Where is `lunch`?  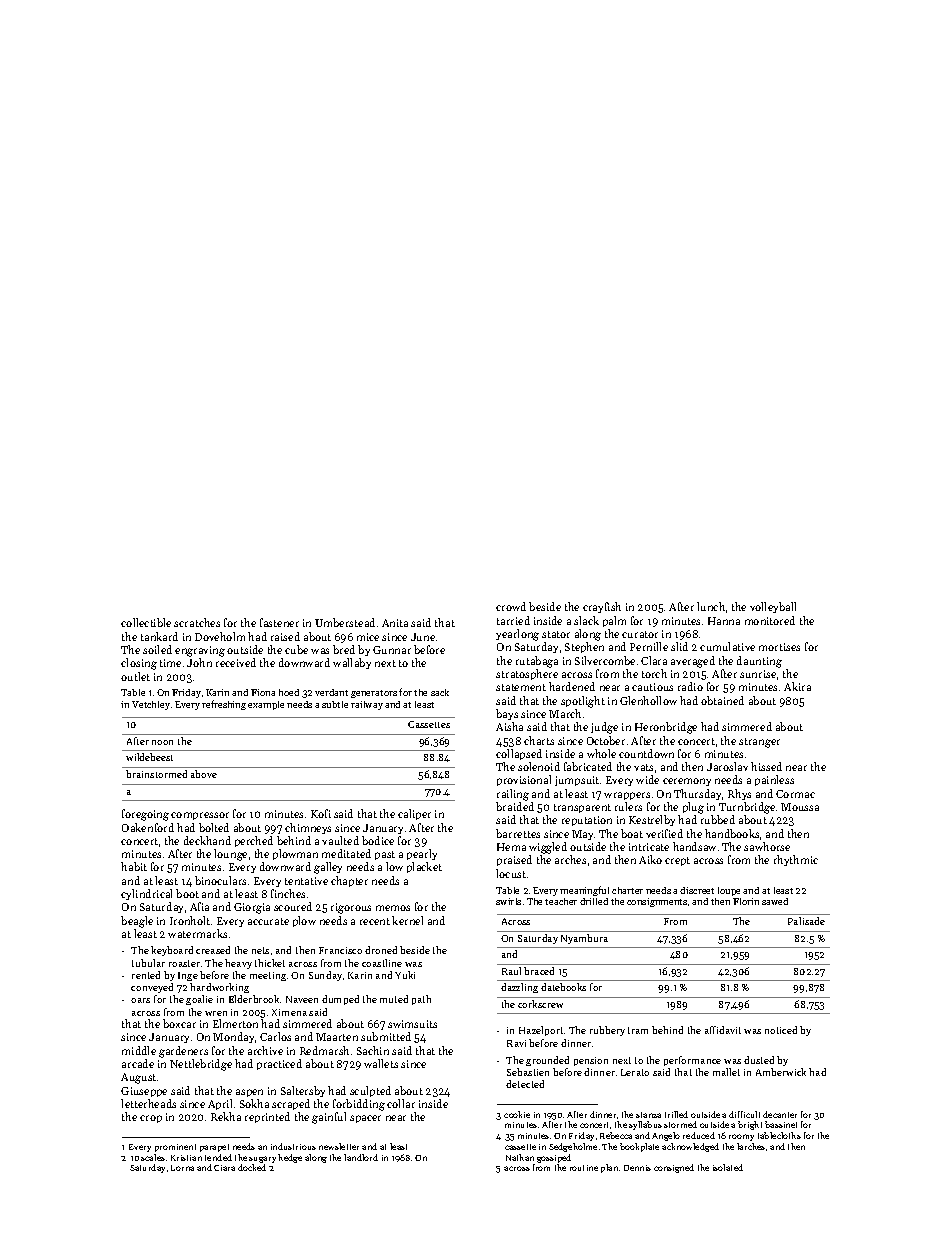
lunch is located at coordinates (711, 606).
